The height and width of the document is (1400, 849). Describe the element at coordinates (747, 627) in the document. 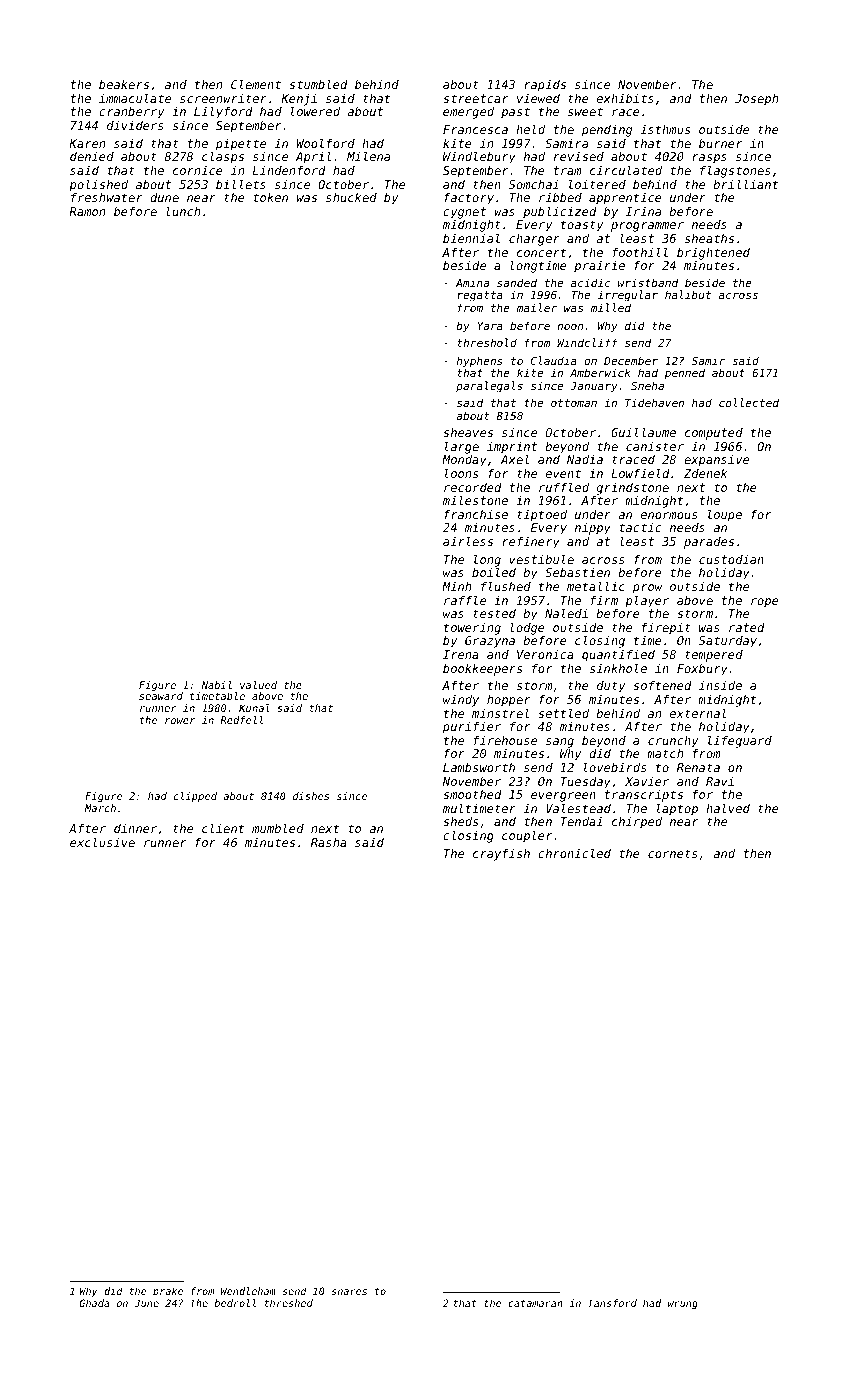

I see `rated` at that location.
